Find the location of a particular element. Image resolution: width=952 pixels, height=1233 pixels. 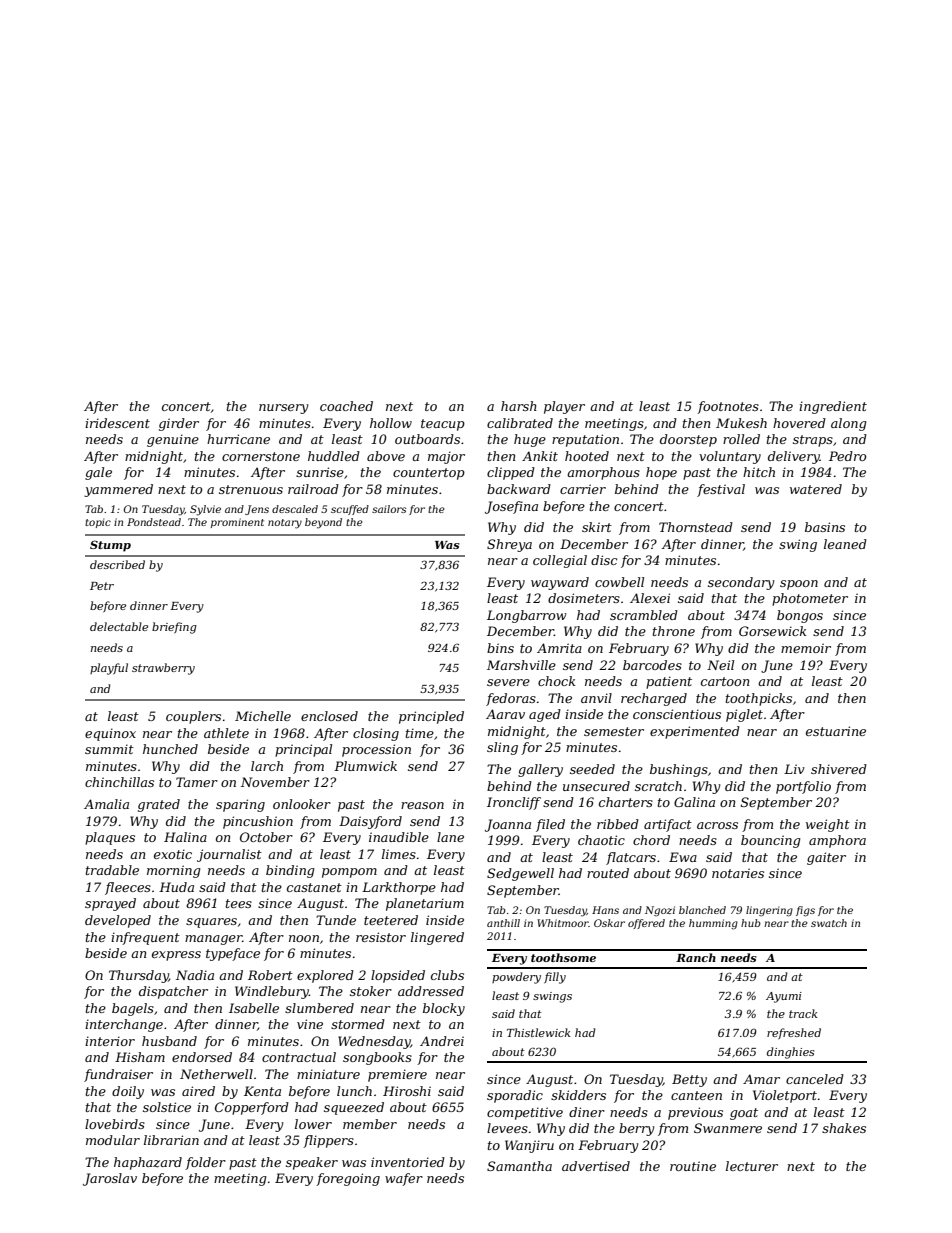

Petr is located at coordinates (102, 586).
